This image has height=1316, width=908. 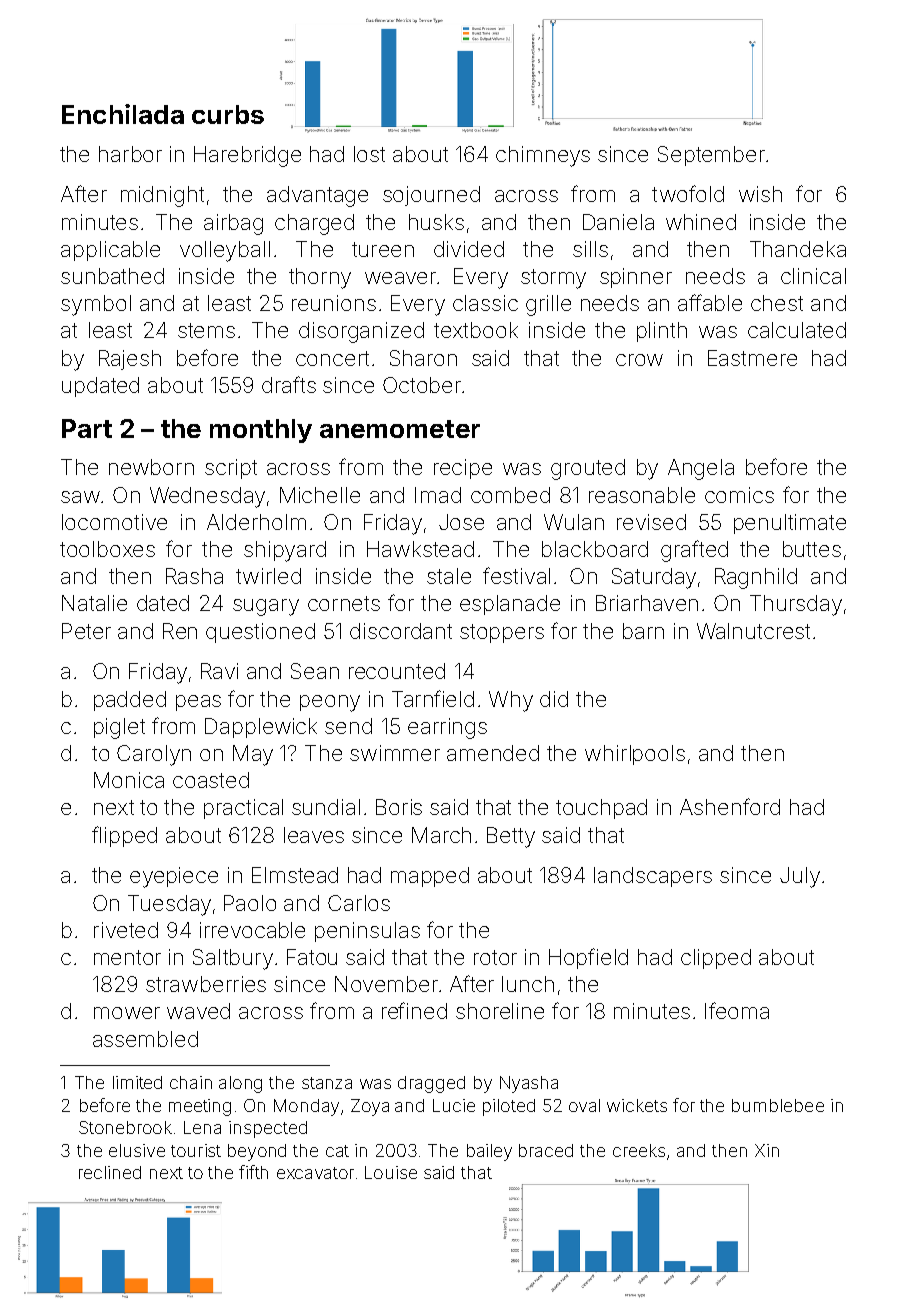 What do you see at coordinates (688, 193) in the image?
I see `twofold` at bounding box center [688, 193].
